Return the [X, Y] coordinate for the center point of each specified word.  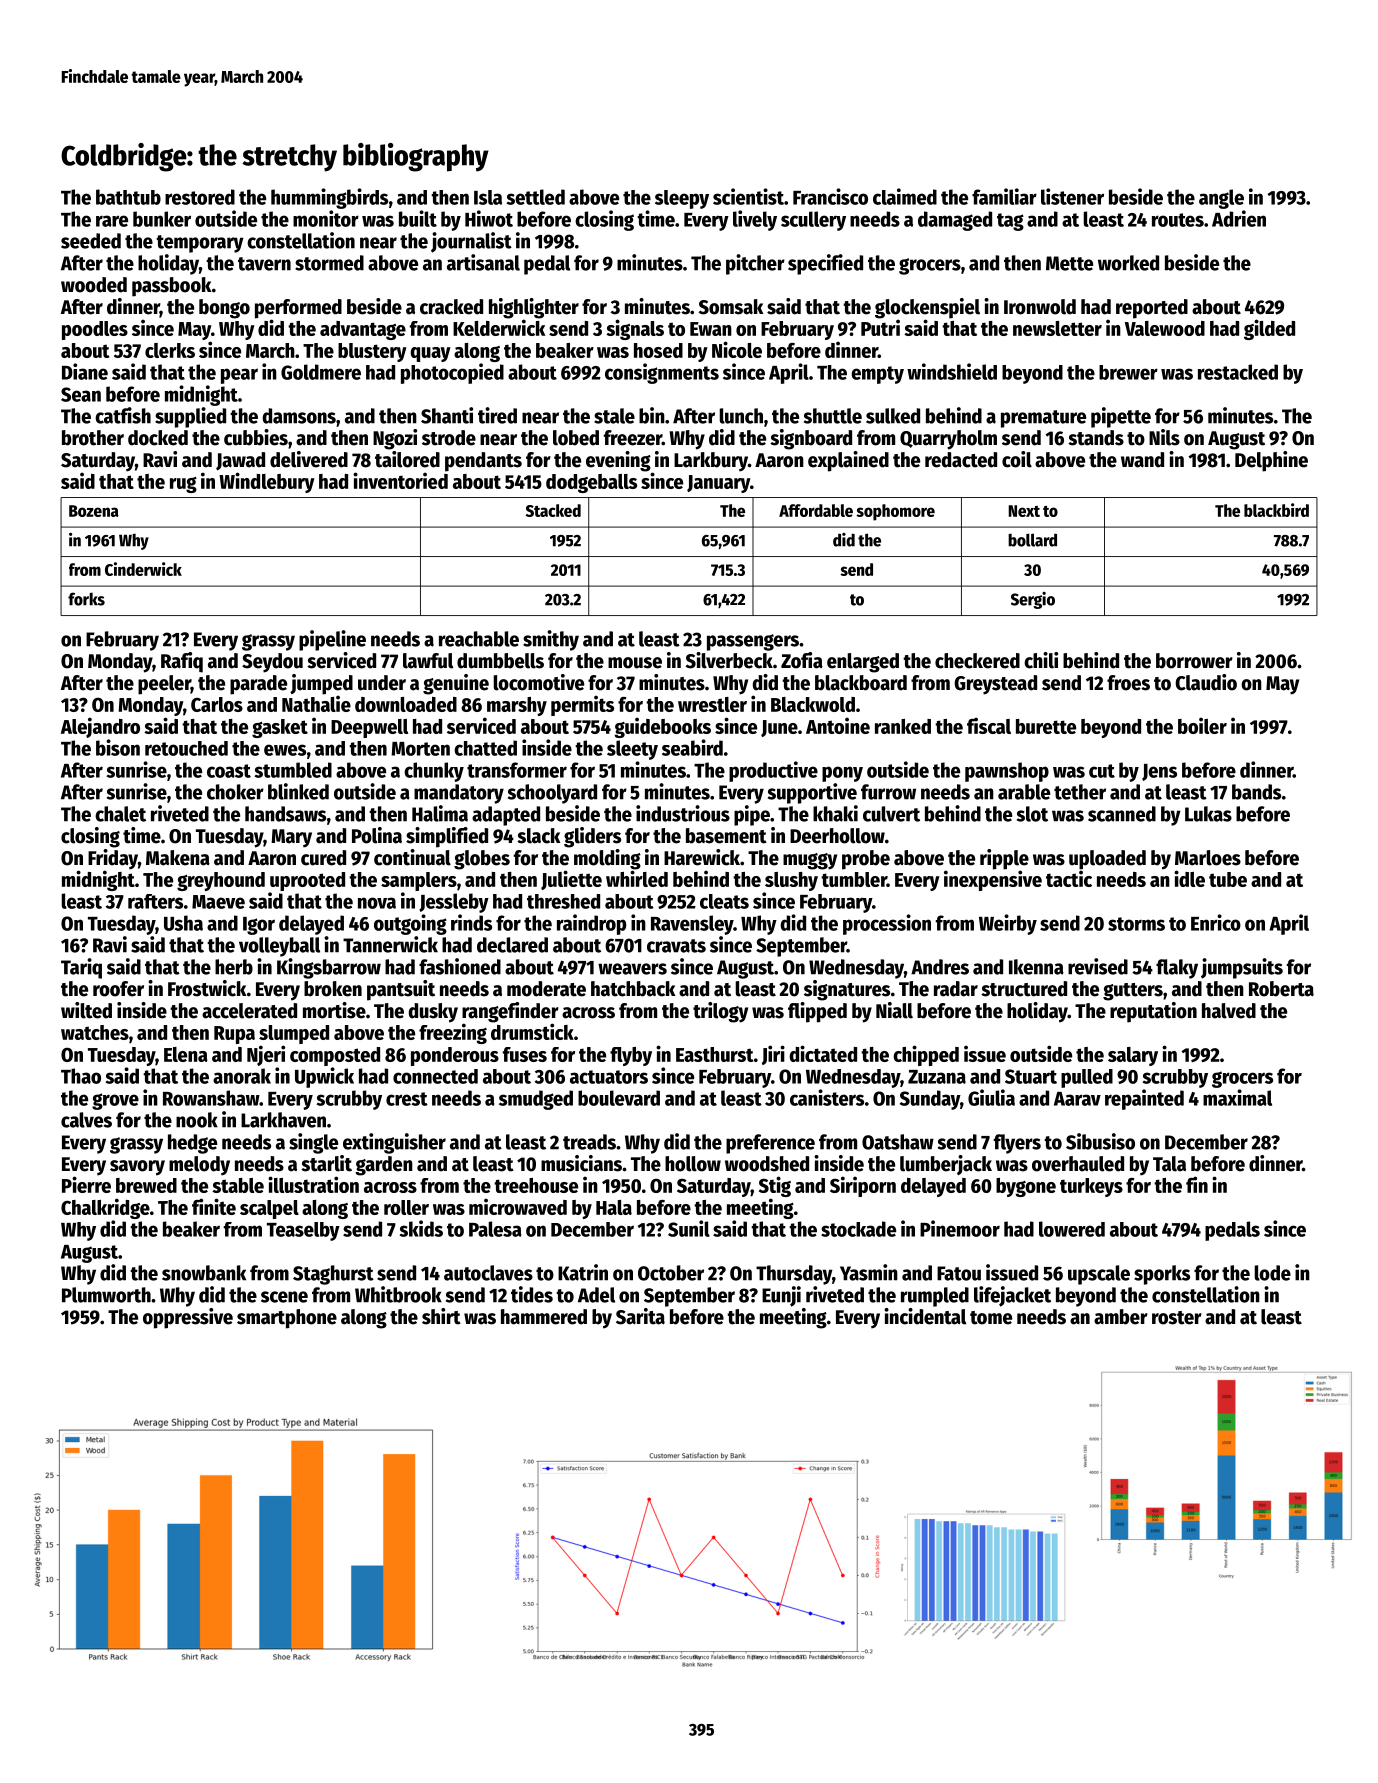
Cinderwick [143, 569]
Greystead [995, 685]
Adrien [1239, 218]
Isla [488, 197]
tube [1228, 879]
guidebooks [662, 727]
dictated [823, 1053]
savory [137, 1168]
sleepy [682, 199]
